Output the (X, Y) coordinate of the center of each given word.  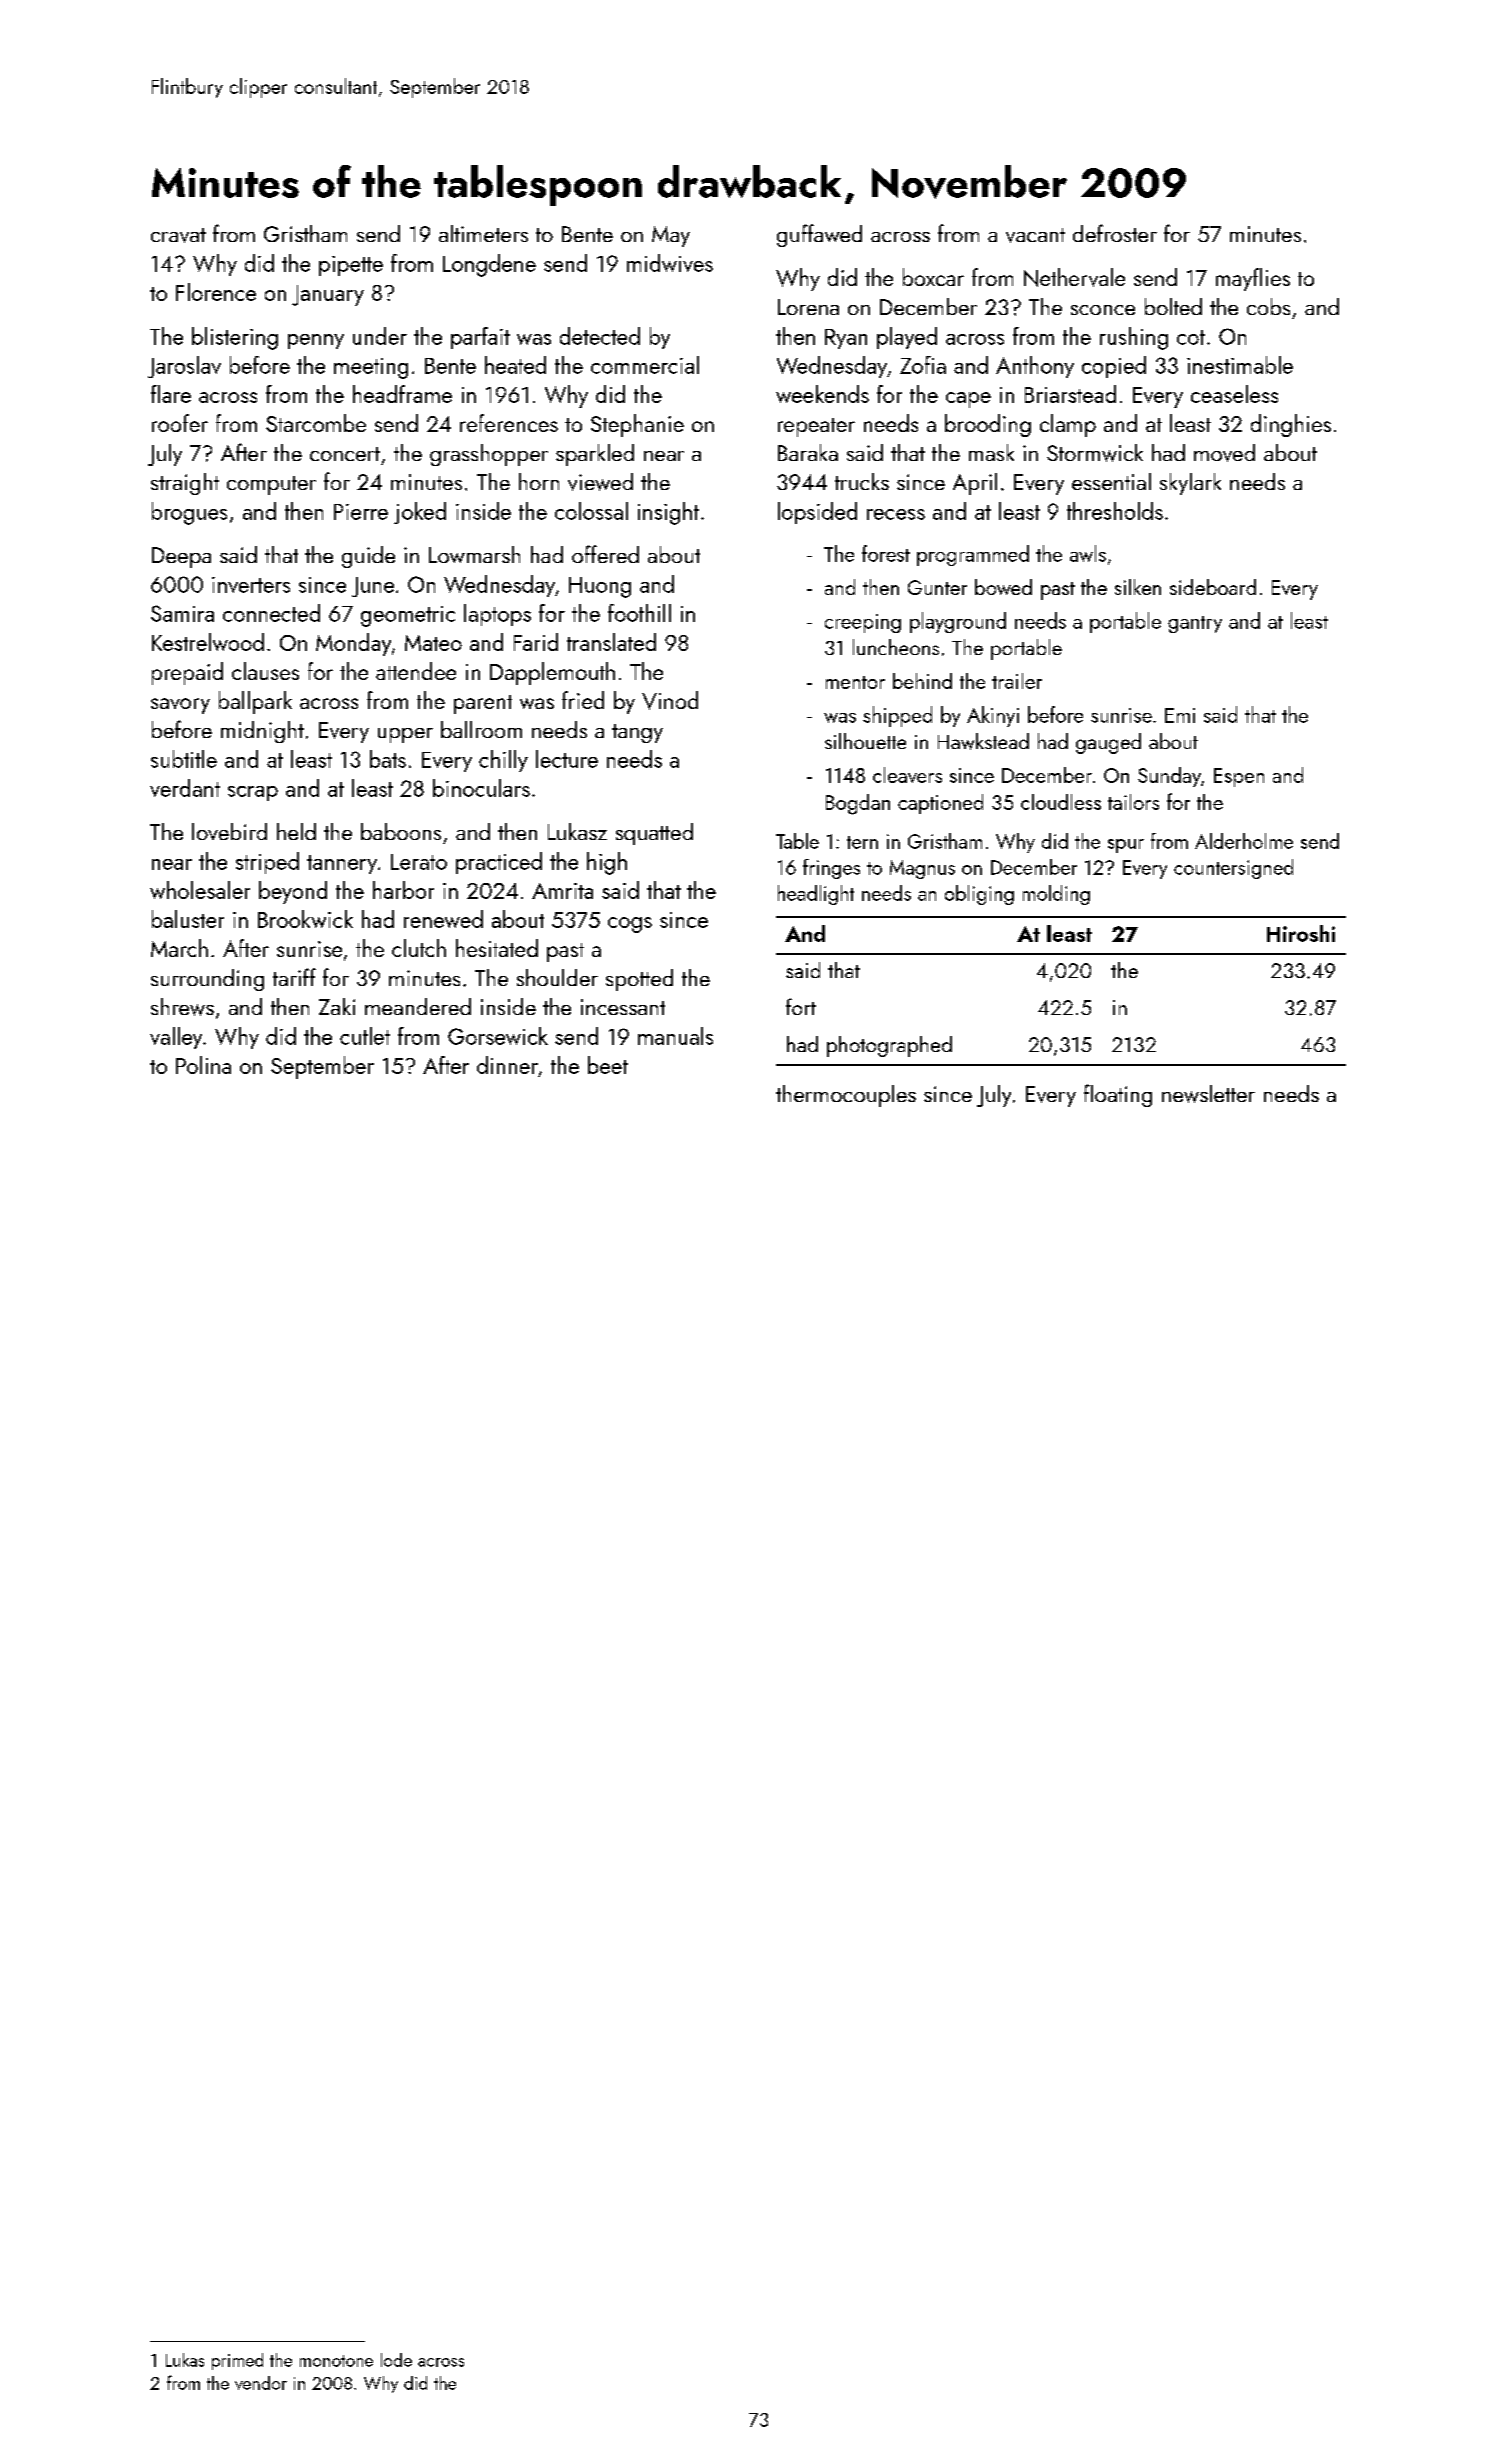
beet (608, 1065)
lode (396, 2360)
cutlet (365, 1036)
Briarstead (1070, 394)
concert (345, 454)
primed (237, 2361)
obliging (979, 895)
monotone (336, 2361)
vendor (261, 2383)
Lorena (808, 307)
